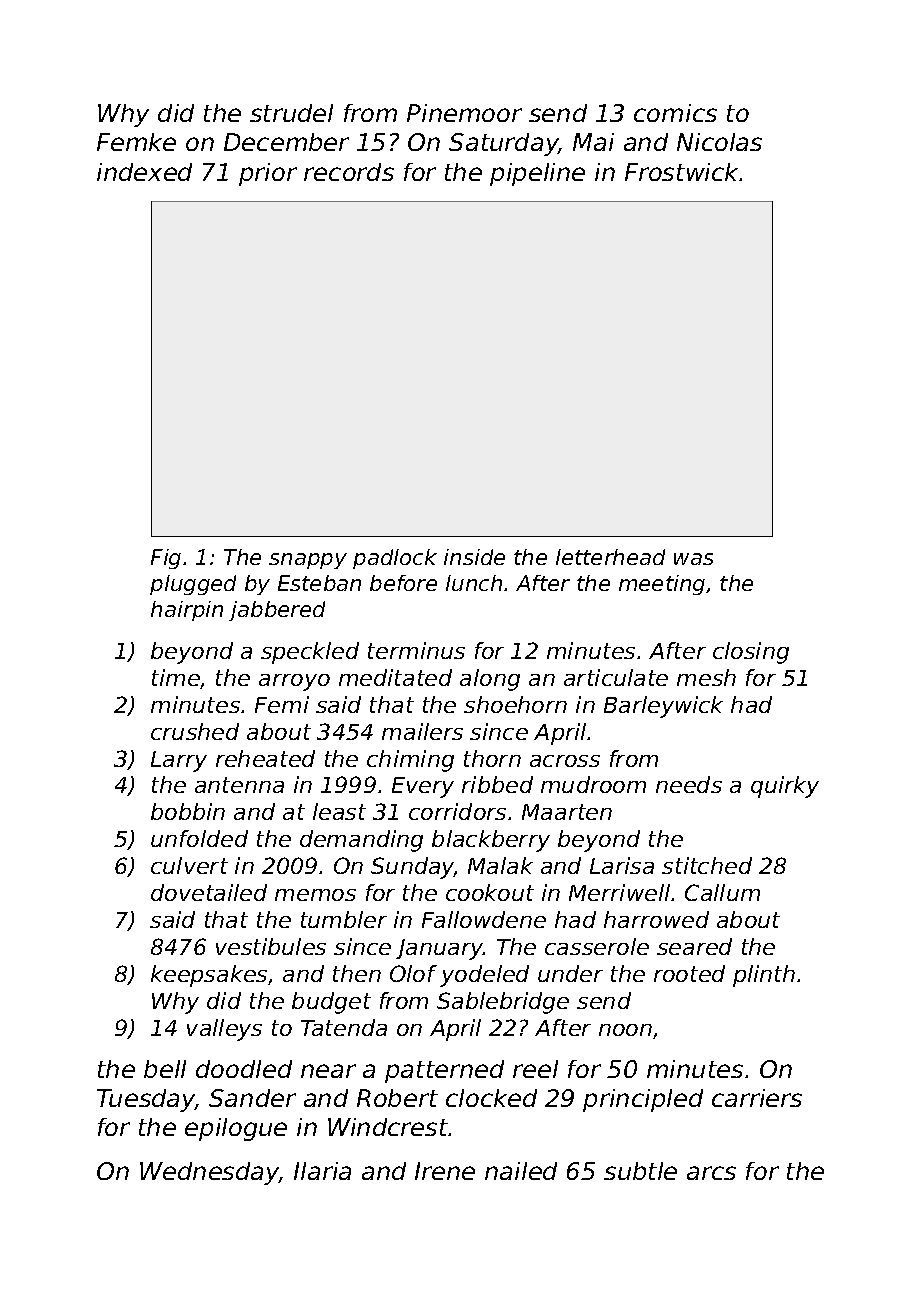  Describe the element at coordinates (464, 113) in the screenshot. I see `Pinemoor` at that location.
